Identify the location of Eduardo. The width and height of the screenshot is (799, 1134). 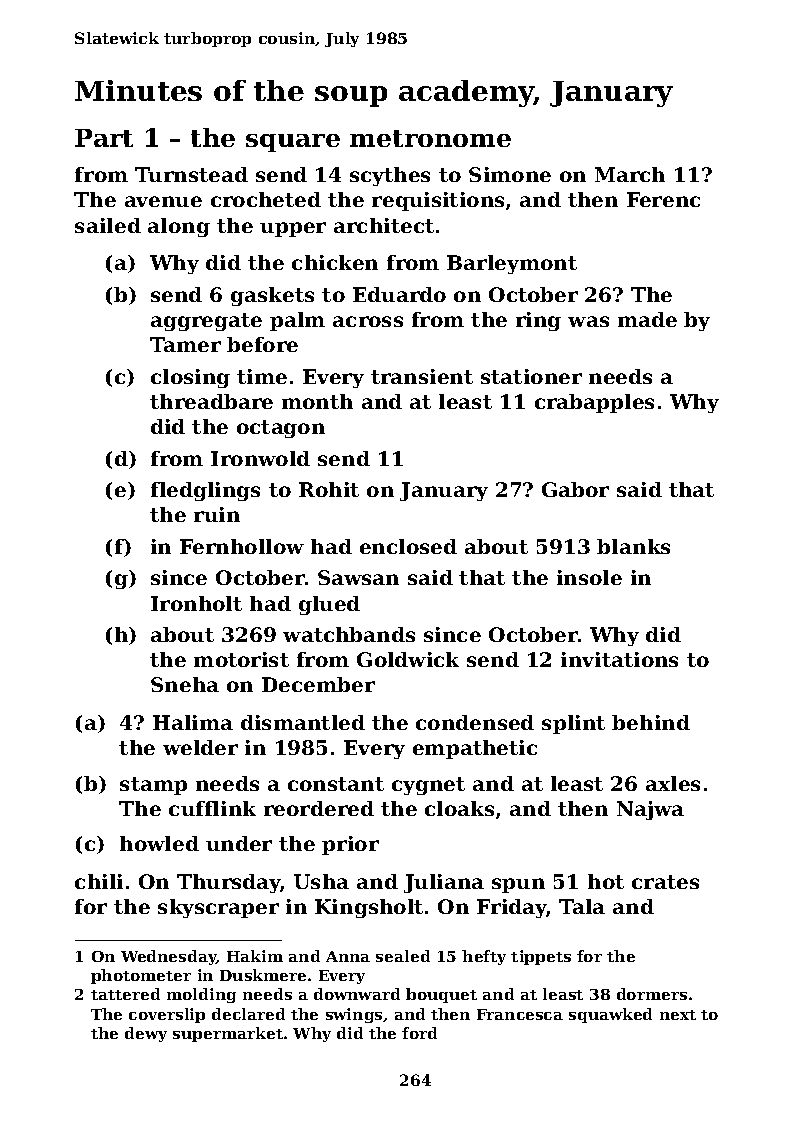
(399, 294).
